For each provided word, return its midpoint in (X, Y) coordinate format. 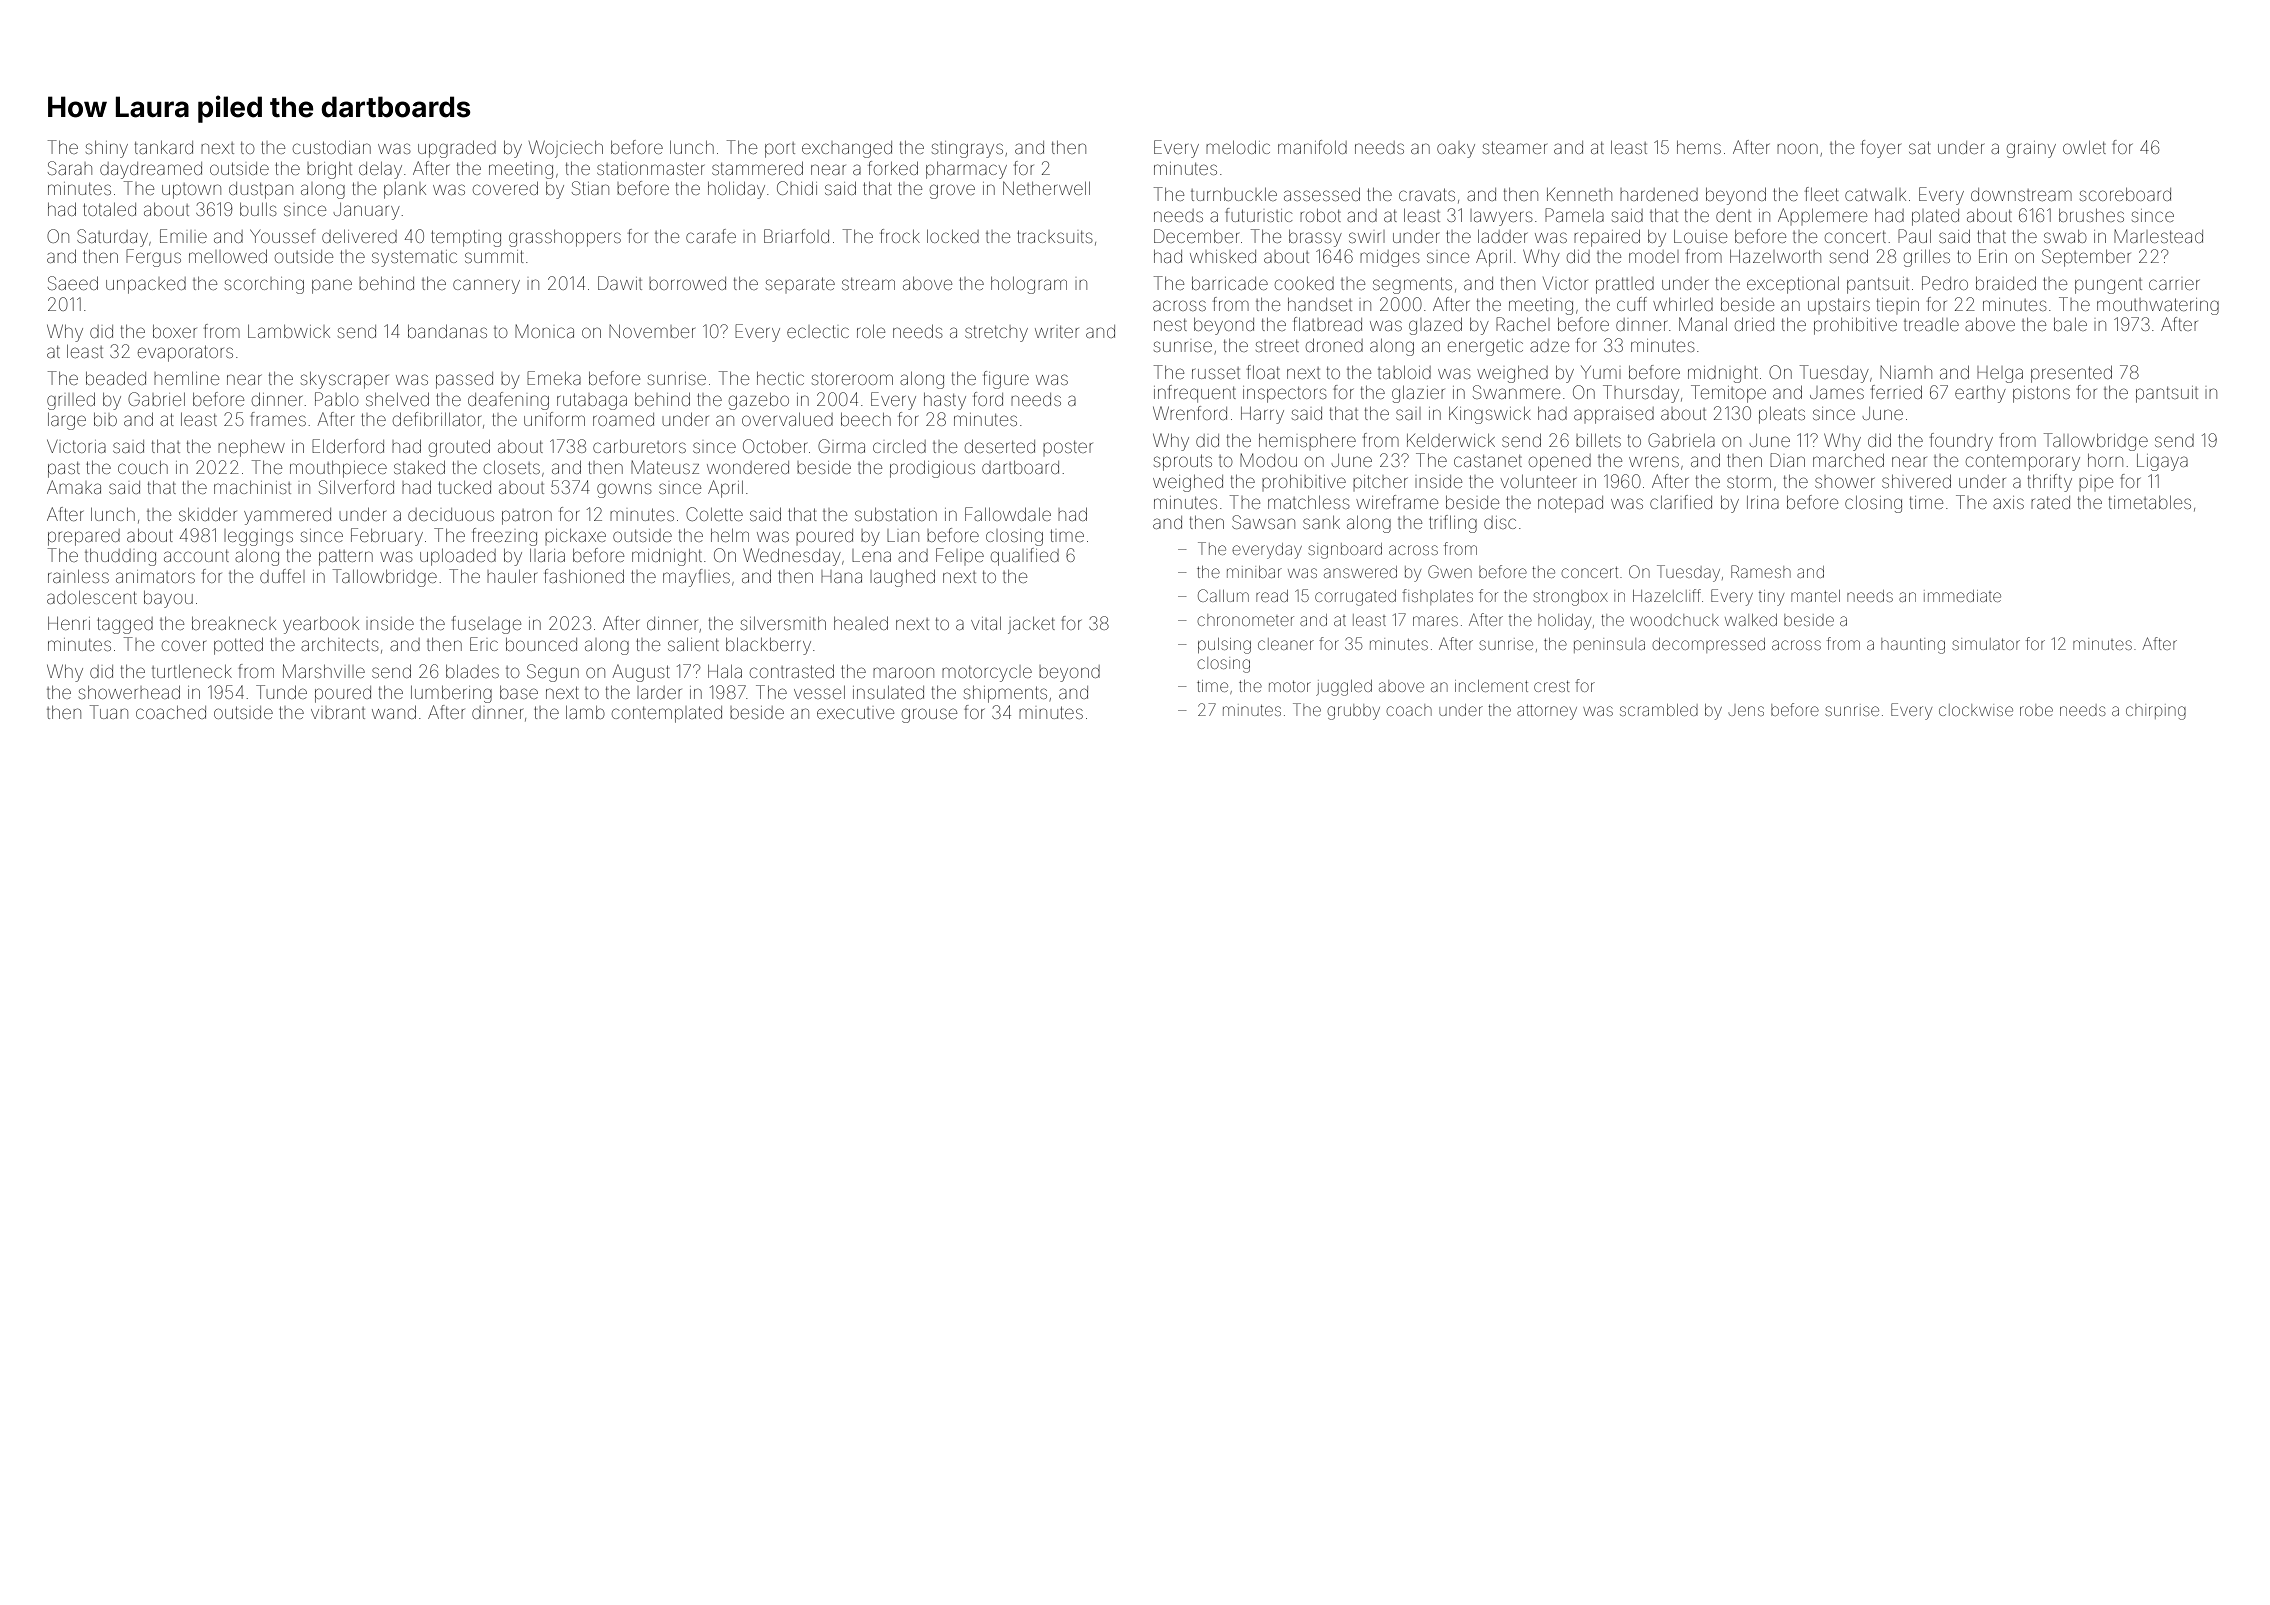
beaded (116, 378)
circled (899, 446)
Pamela (1574, 215)
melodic (1238, 147)
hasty (945, 401)
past (64, 470)
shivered (1916, 481)
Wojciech (566, 149)
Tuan (109, 712)
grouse (929, 715)
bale (2070, 324)
